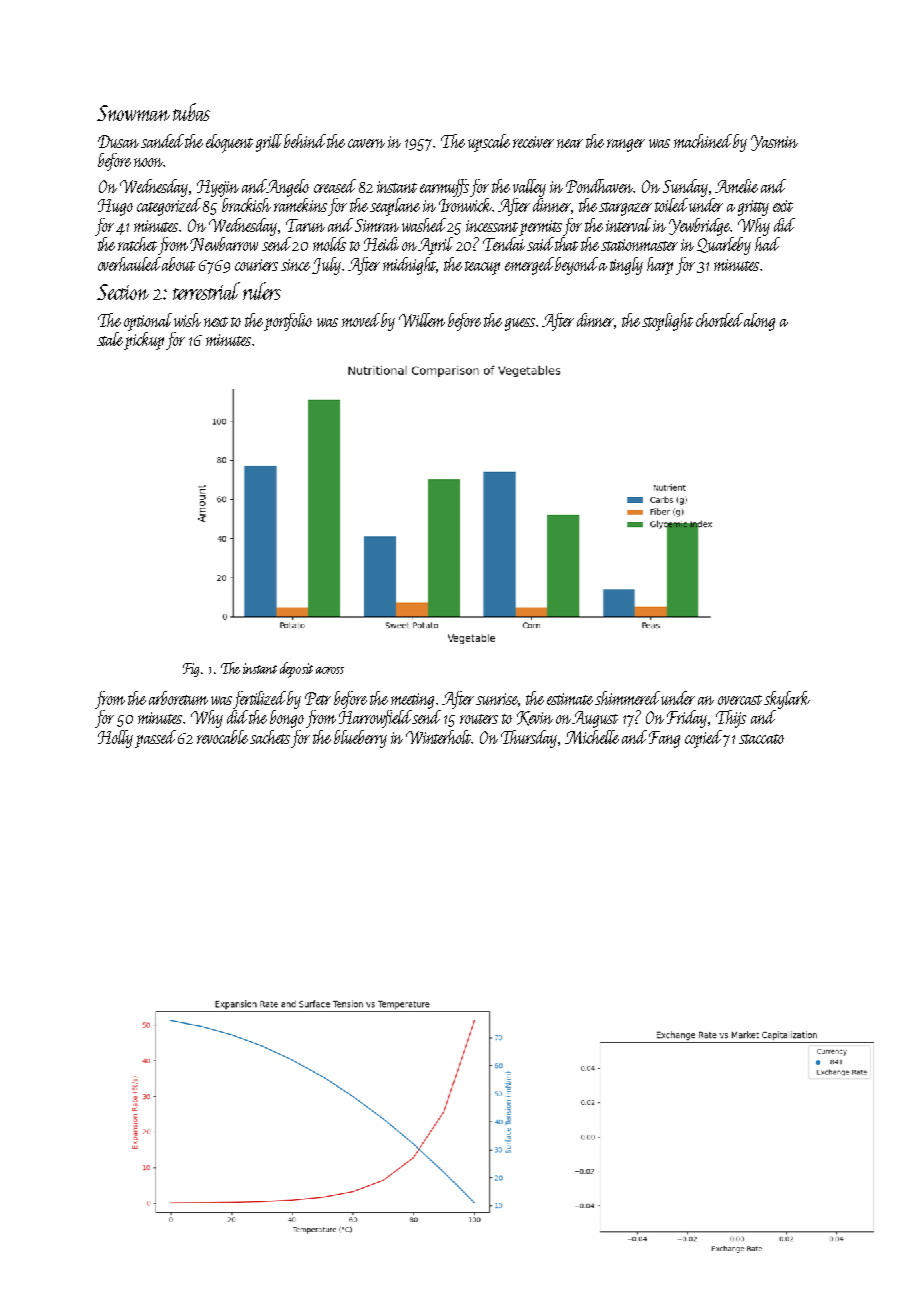 The image size is (908, 1316). Describe the element at coordinates (626, 145) in the document. I see `ranger` at that location.
